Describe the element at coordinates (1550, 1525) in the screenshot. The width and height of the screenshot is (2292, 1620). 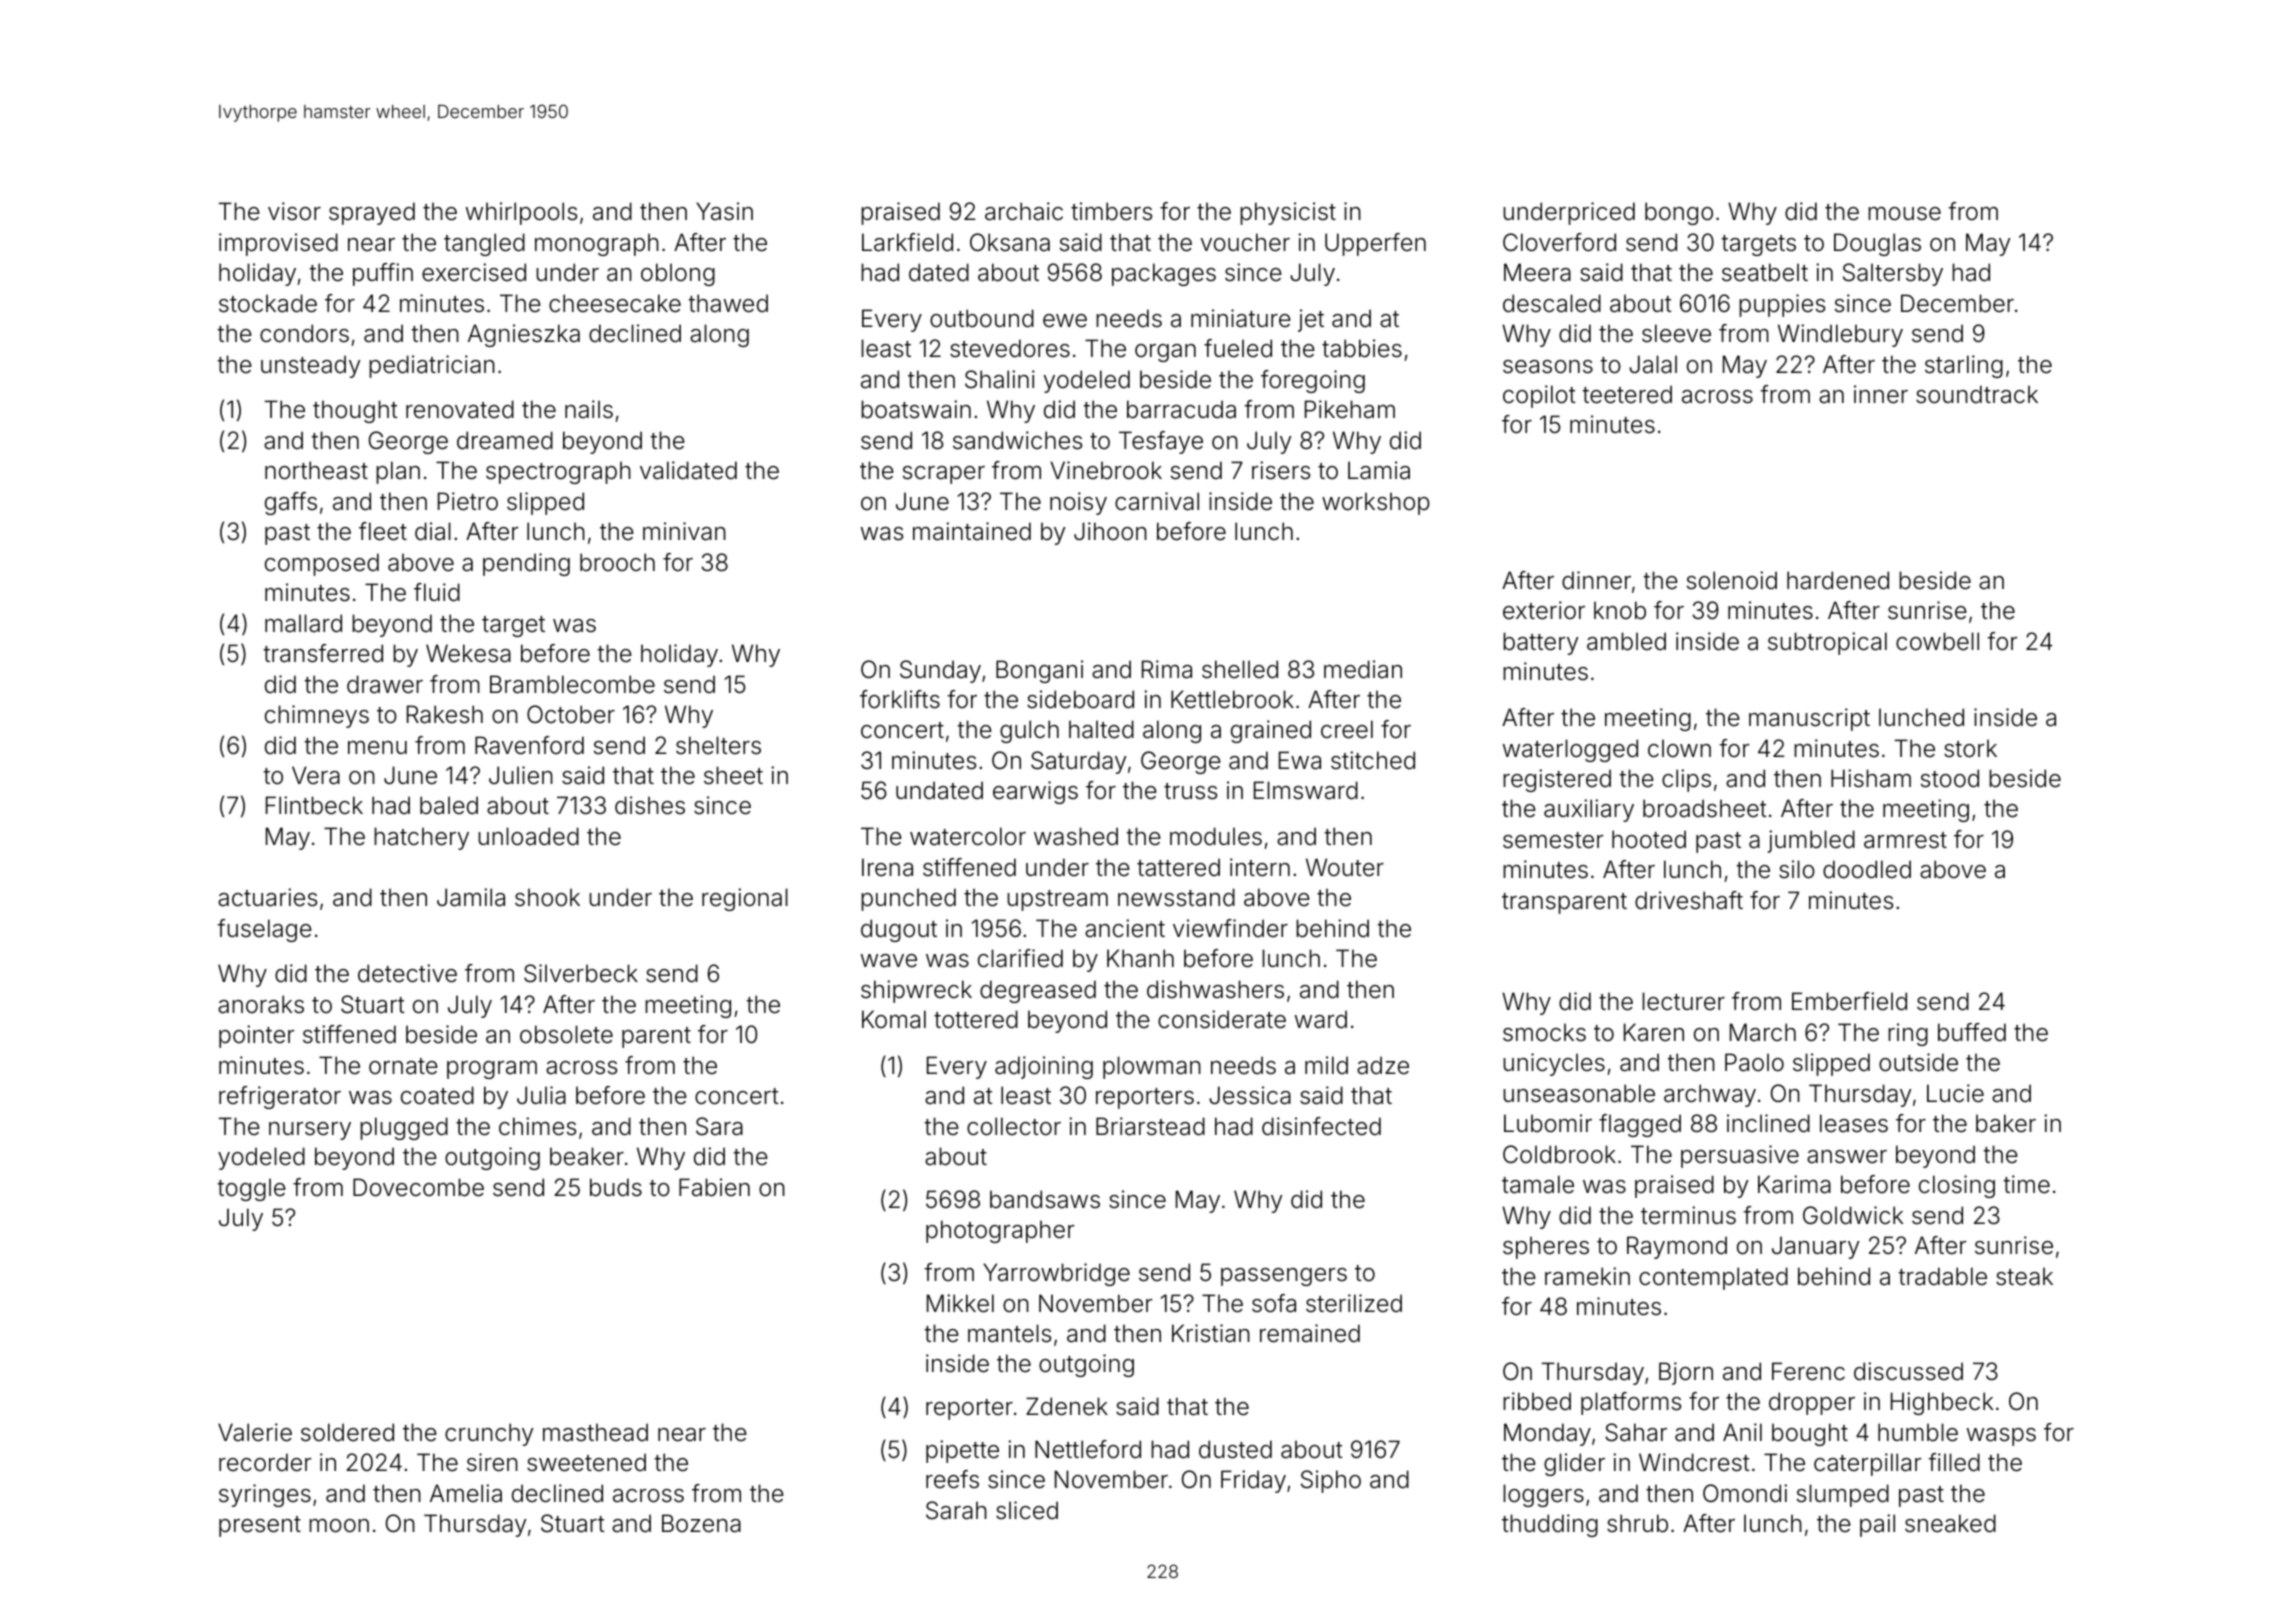
I see `thudding` at that location.
